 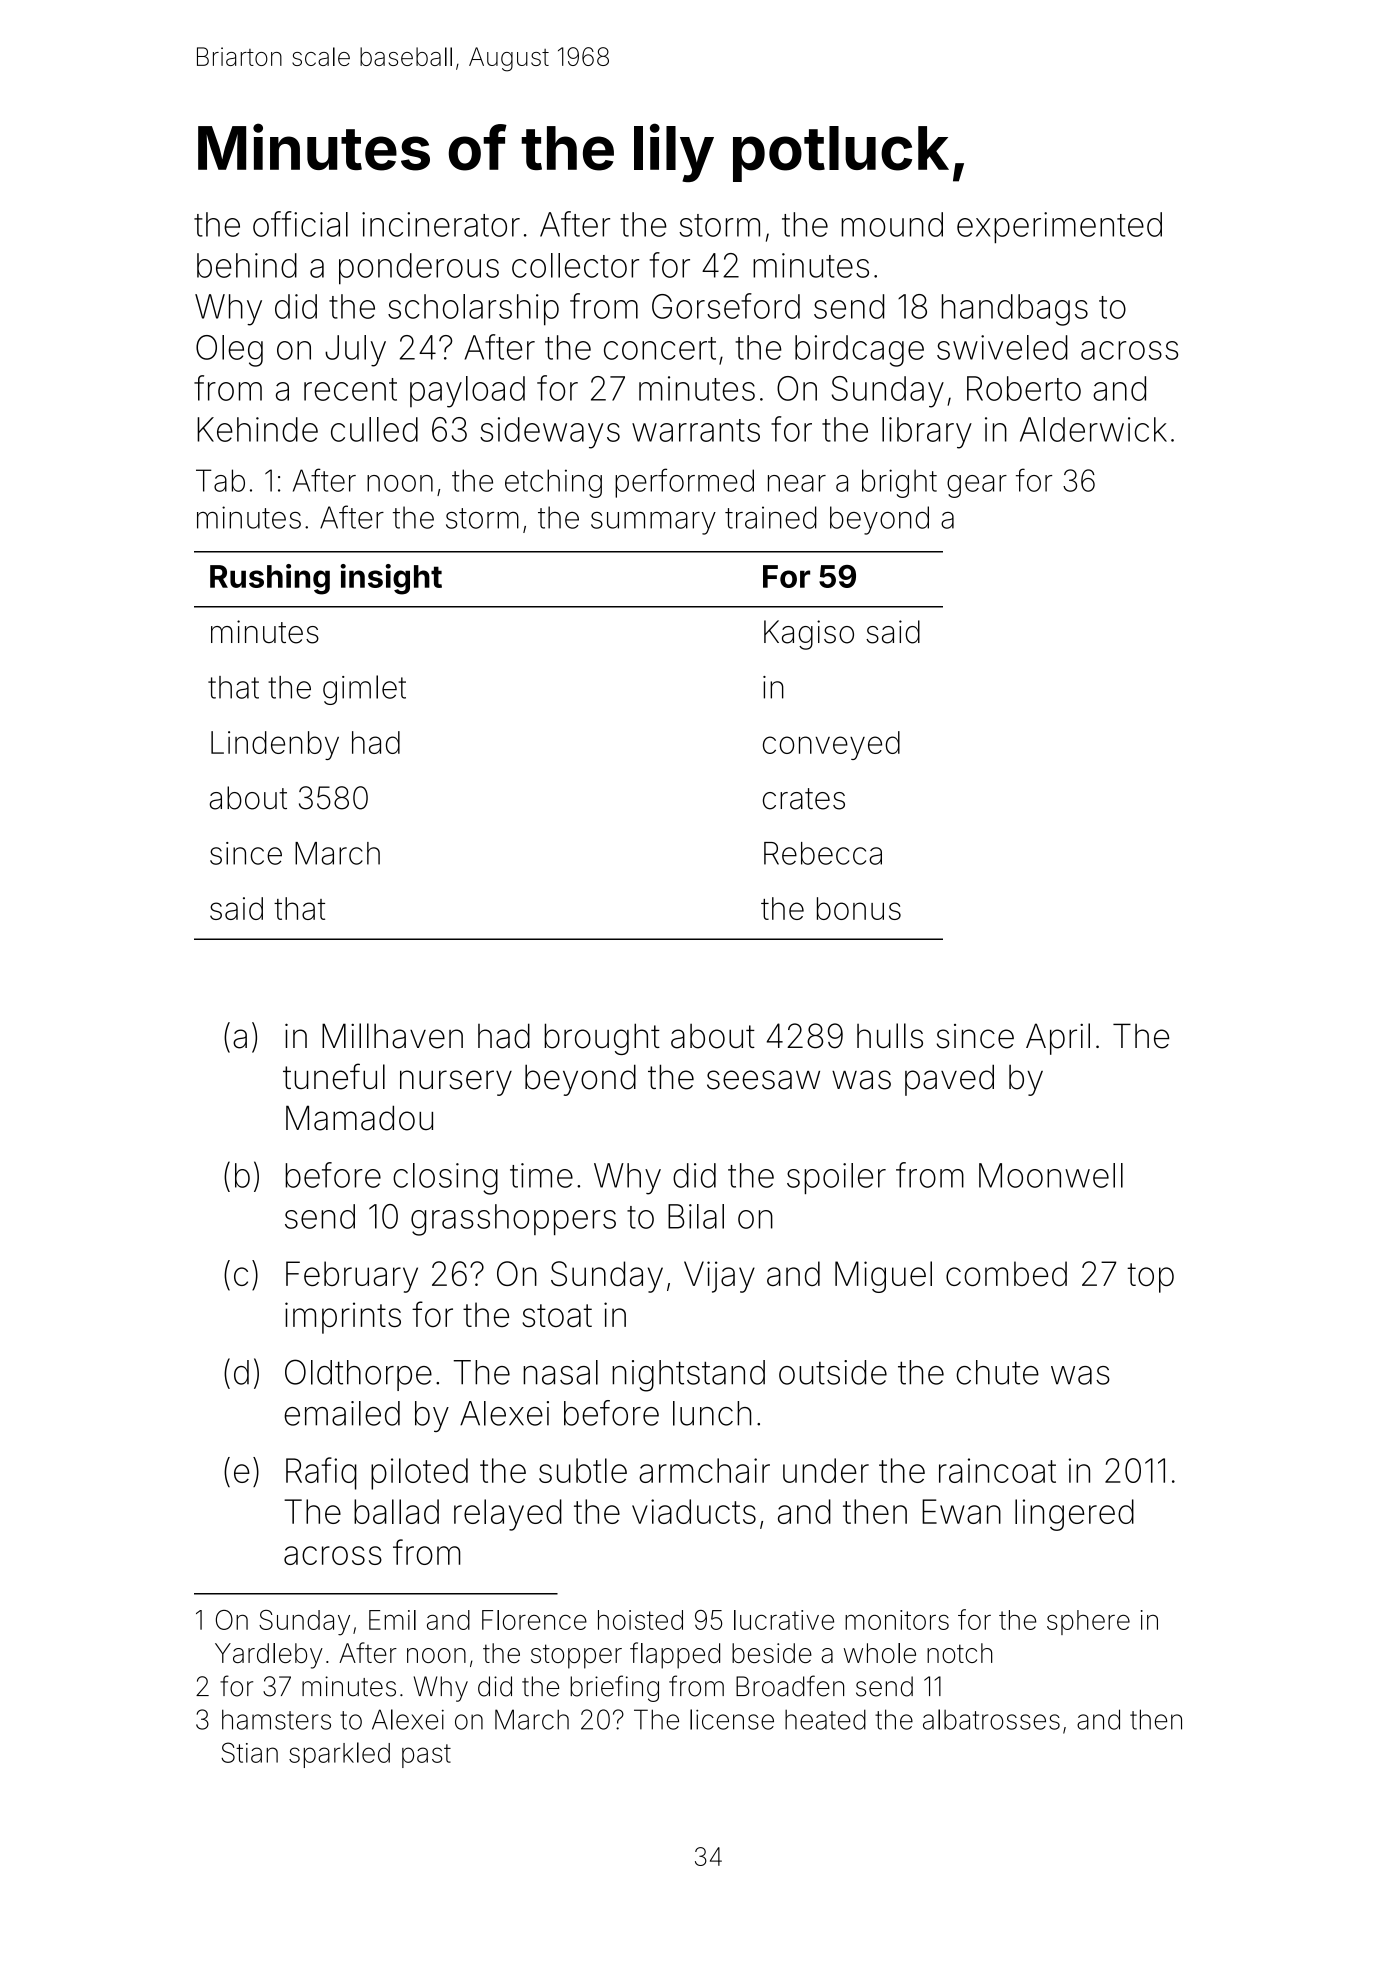 What do you see at coordinates (831, 745) in the screenshot?
I see `conveyed` at bounding box center [831, 745].
